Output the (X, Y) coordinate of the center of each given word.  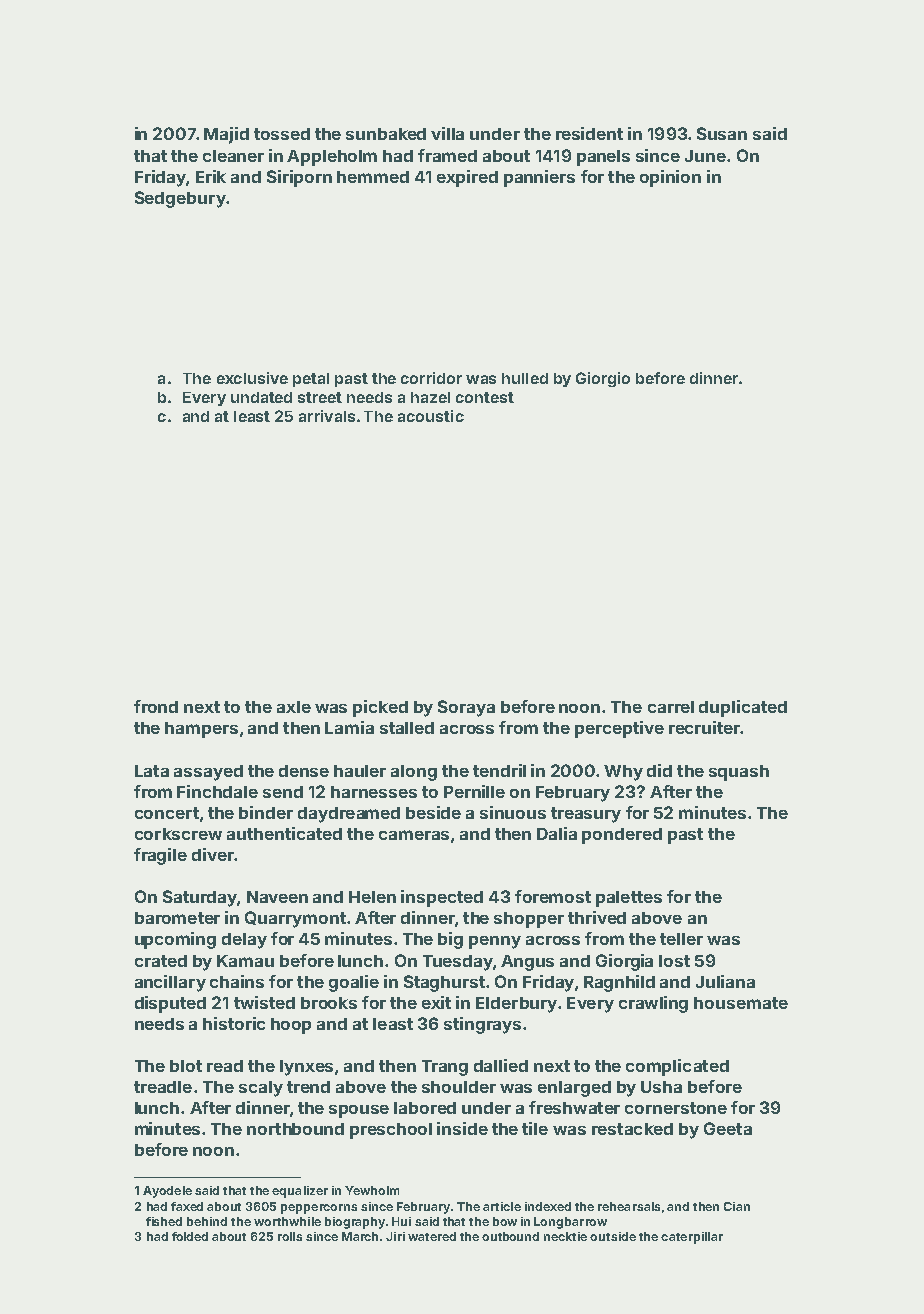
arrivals (327, 416)
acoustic (431, 416)
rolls (290, 1236)
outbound (510, 1236)
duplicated (743, 708)
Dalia (557, 833)
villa (447, 133)
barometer (177, 918)
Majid (226, 135)
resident (589, 133)
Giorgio (603, 379)
